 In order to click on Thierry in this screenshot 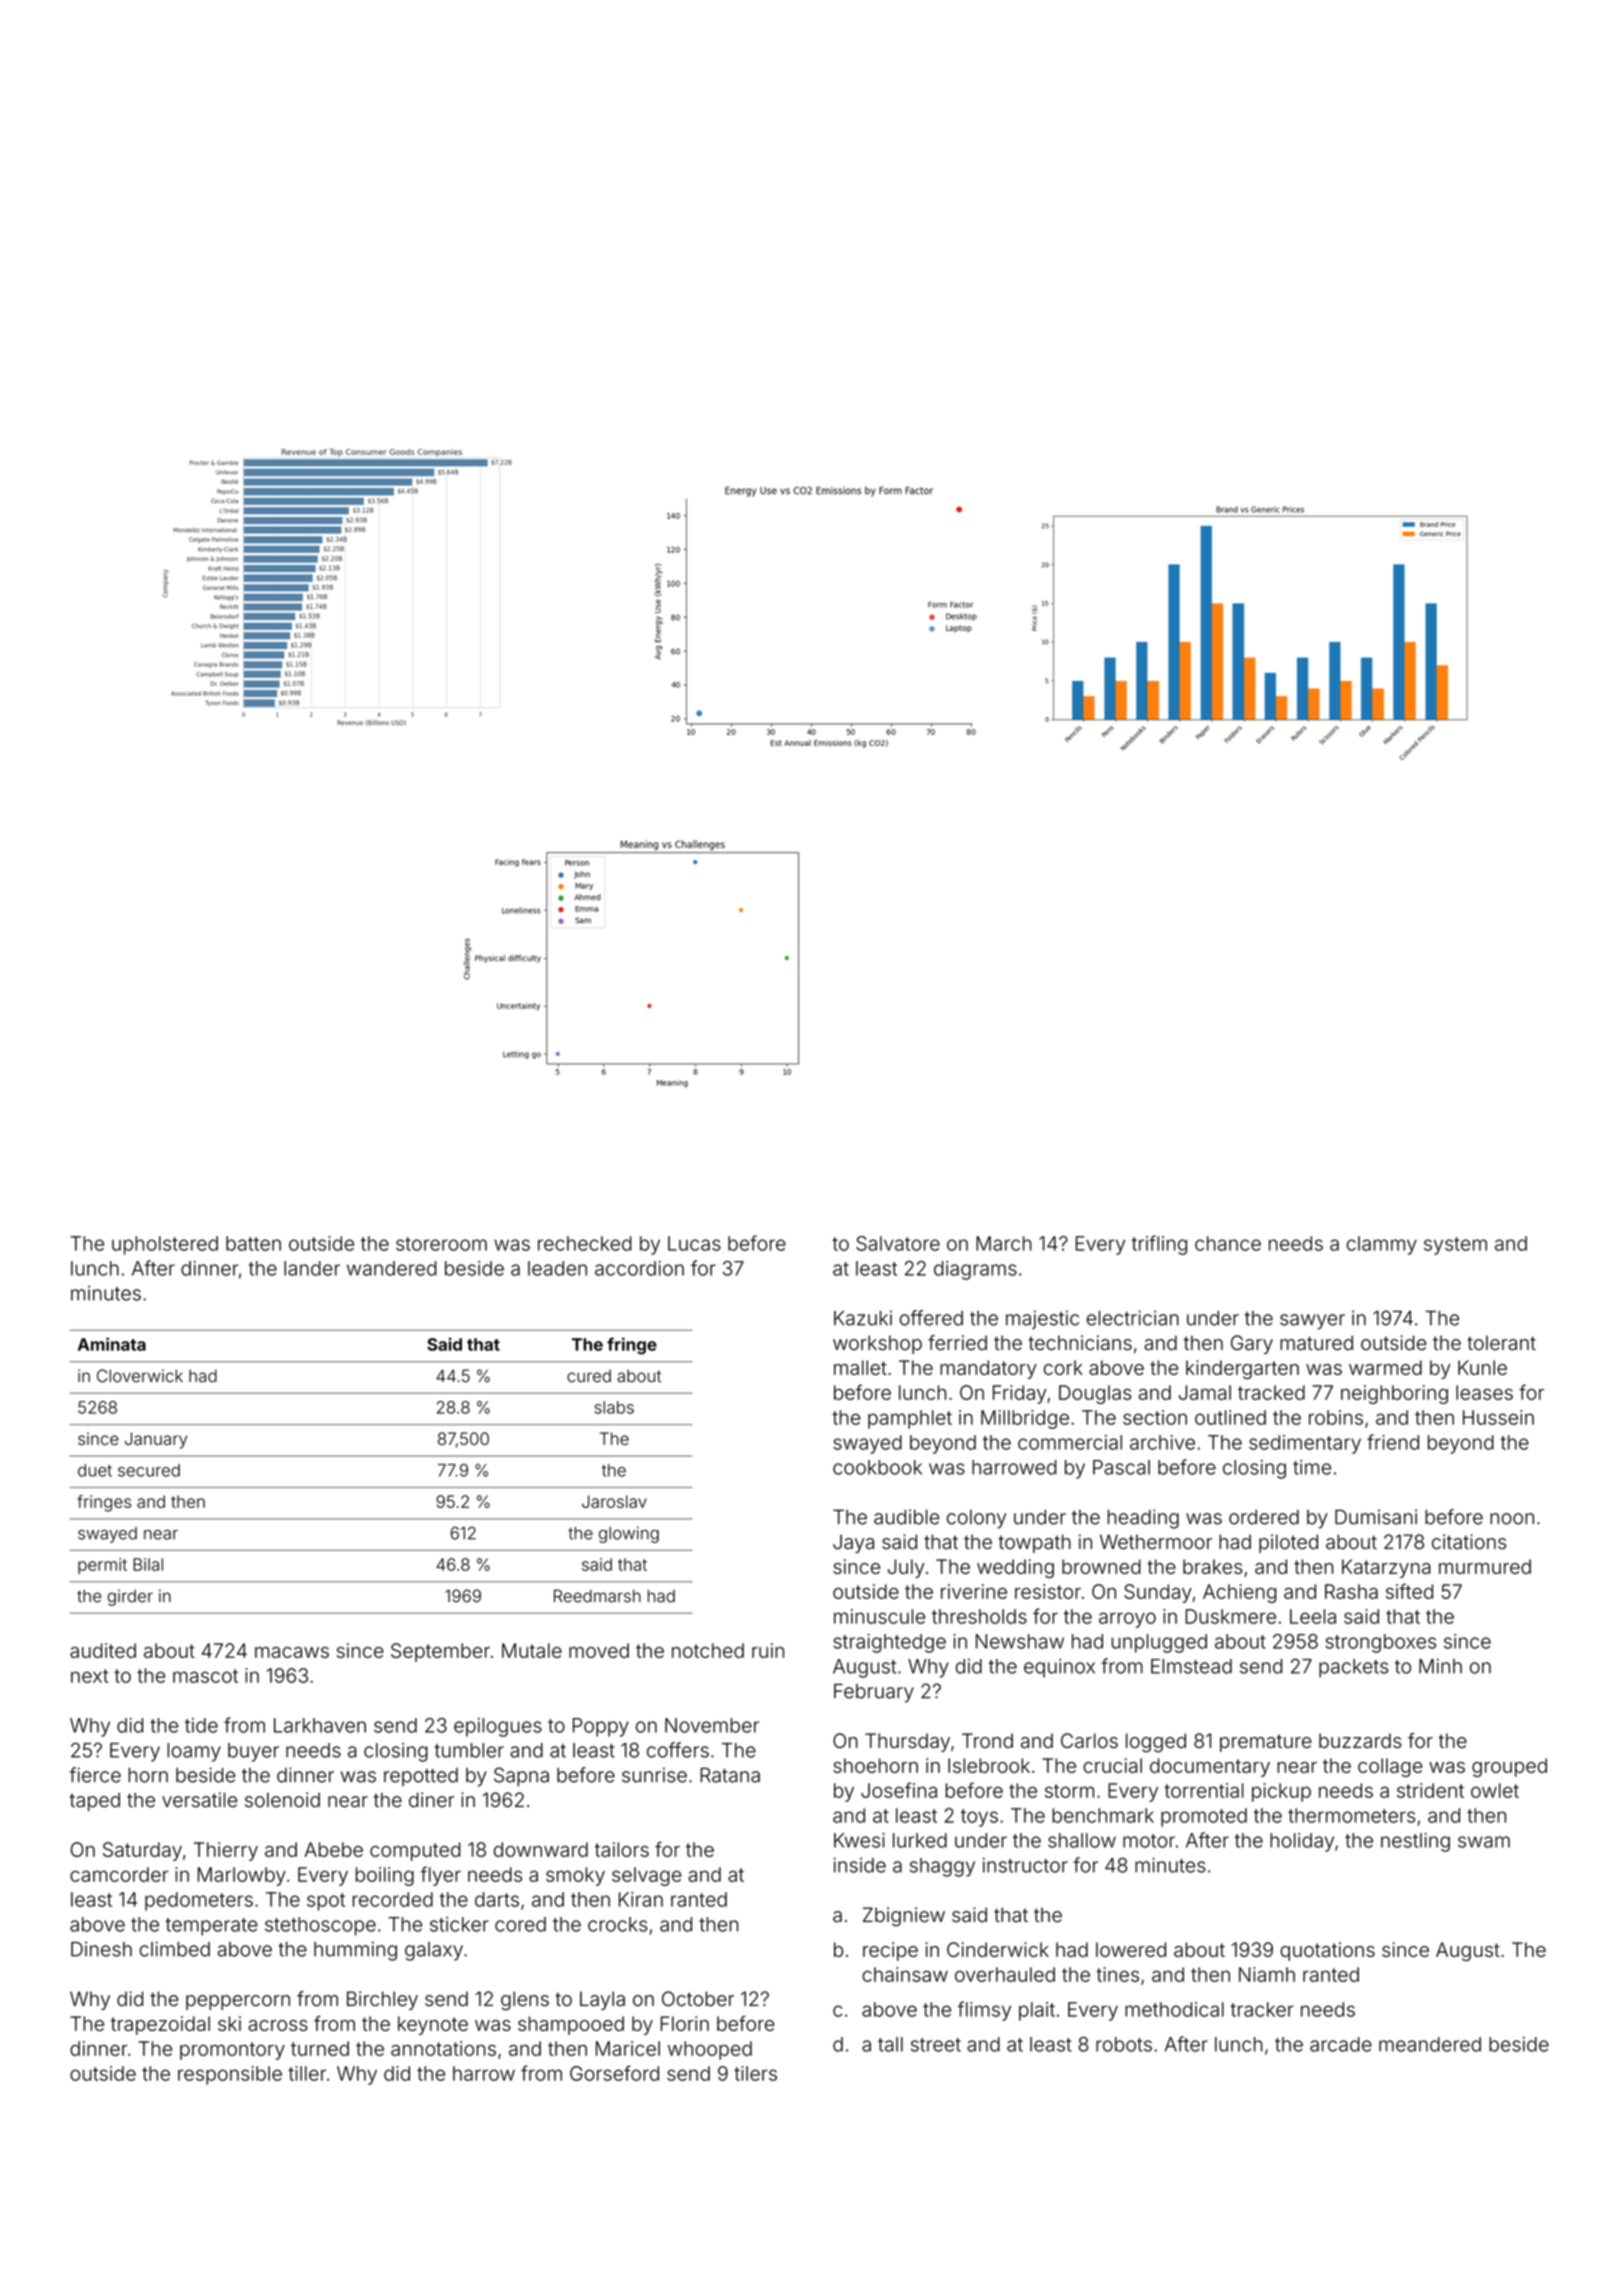, I will do `click(226, 1851)`.
